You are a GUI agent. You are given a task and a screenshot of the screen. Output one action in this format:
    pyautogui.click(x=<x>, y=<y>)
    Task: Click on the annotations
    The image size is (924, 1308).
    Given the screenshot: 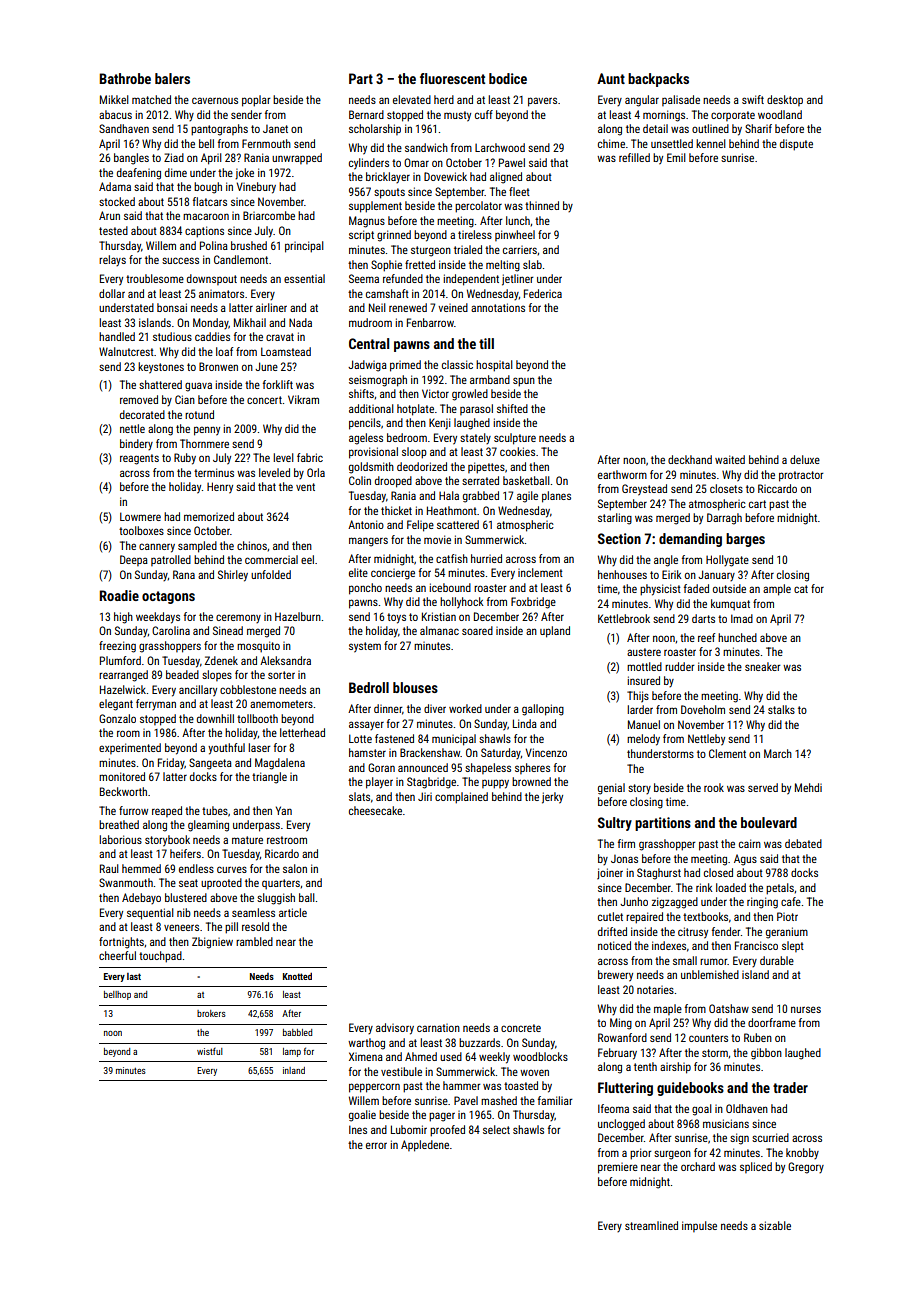 What is the action you would take?
    pyautogui.click(x=498, y=307)
